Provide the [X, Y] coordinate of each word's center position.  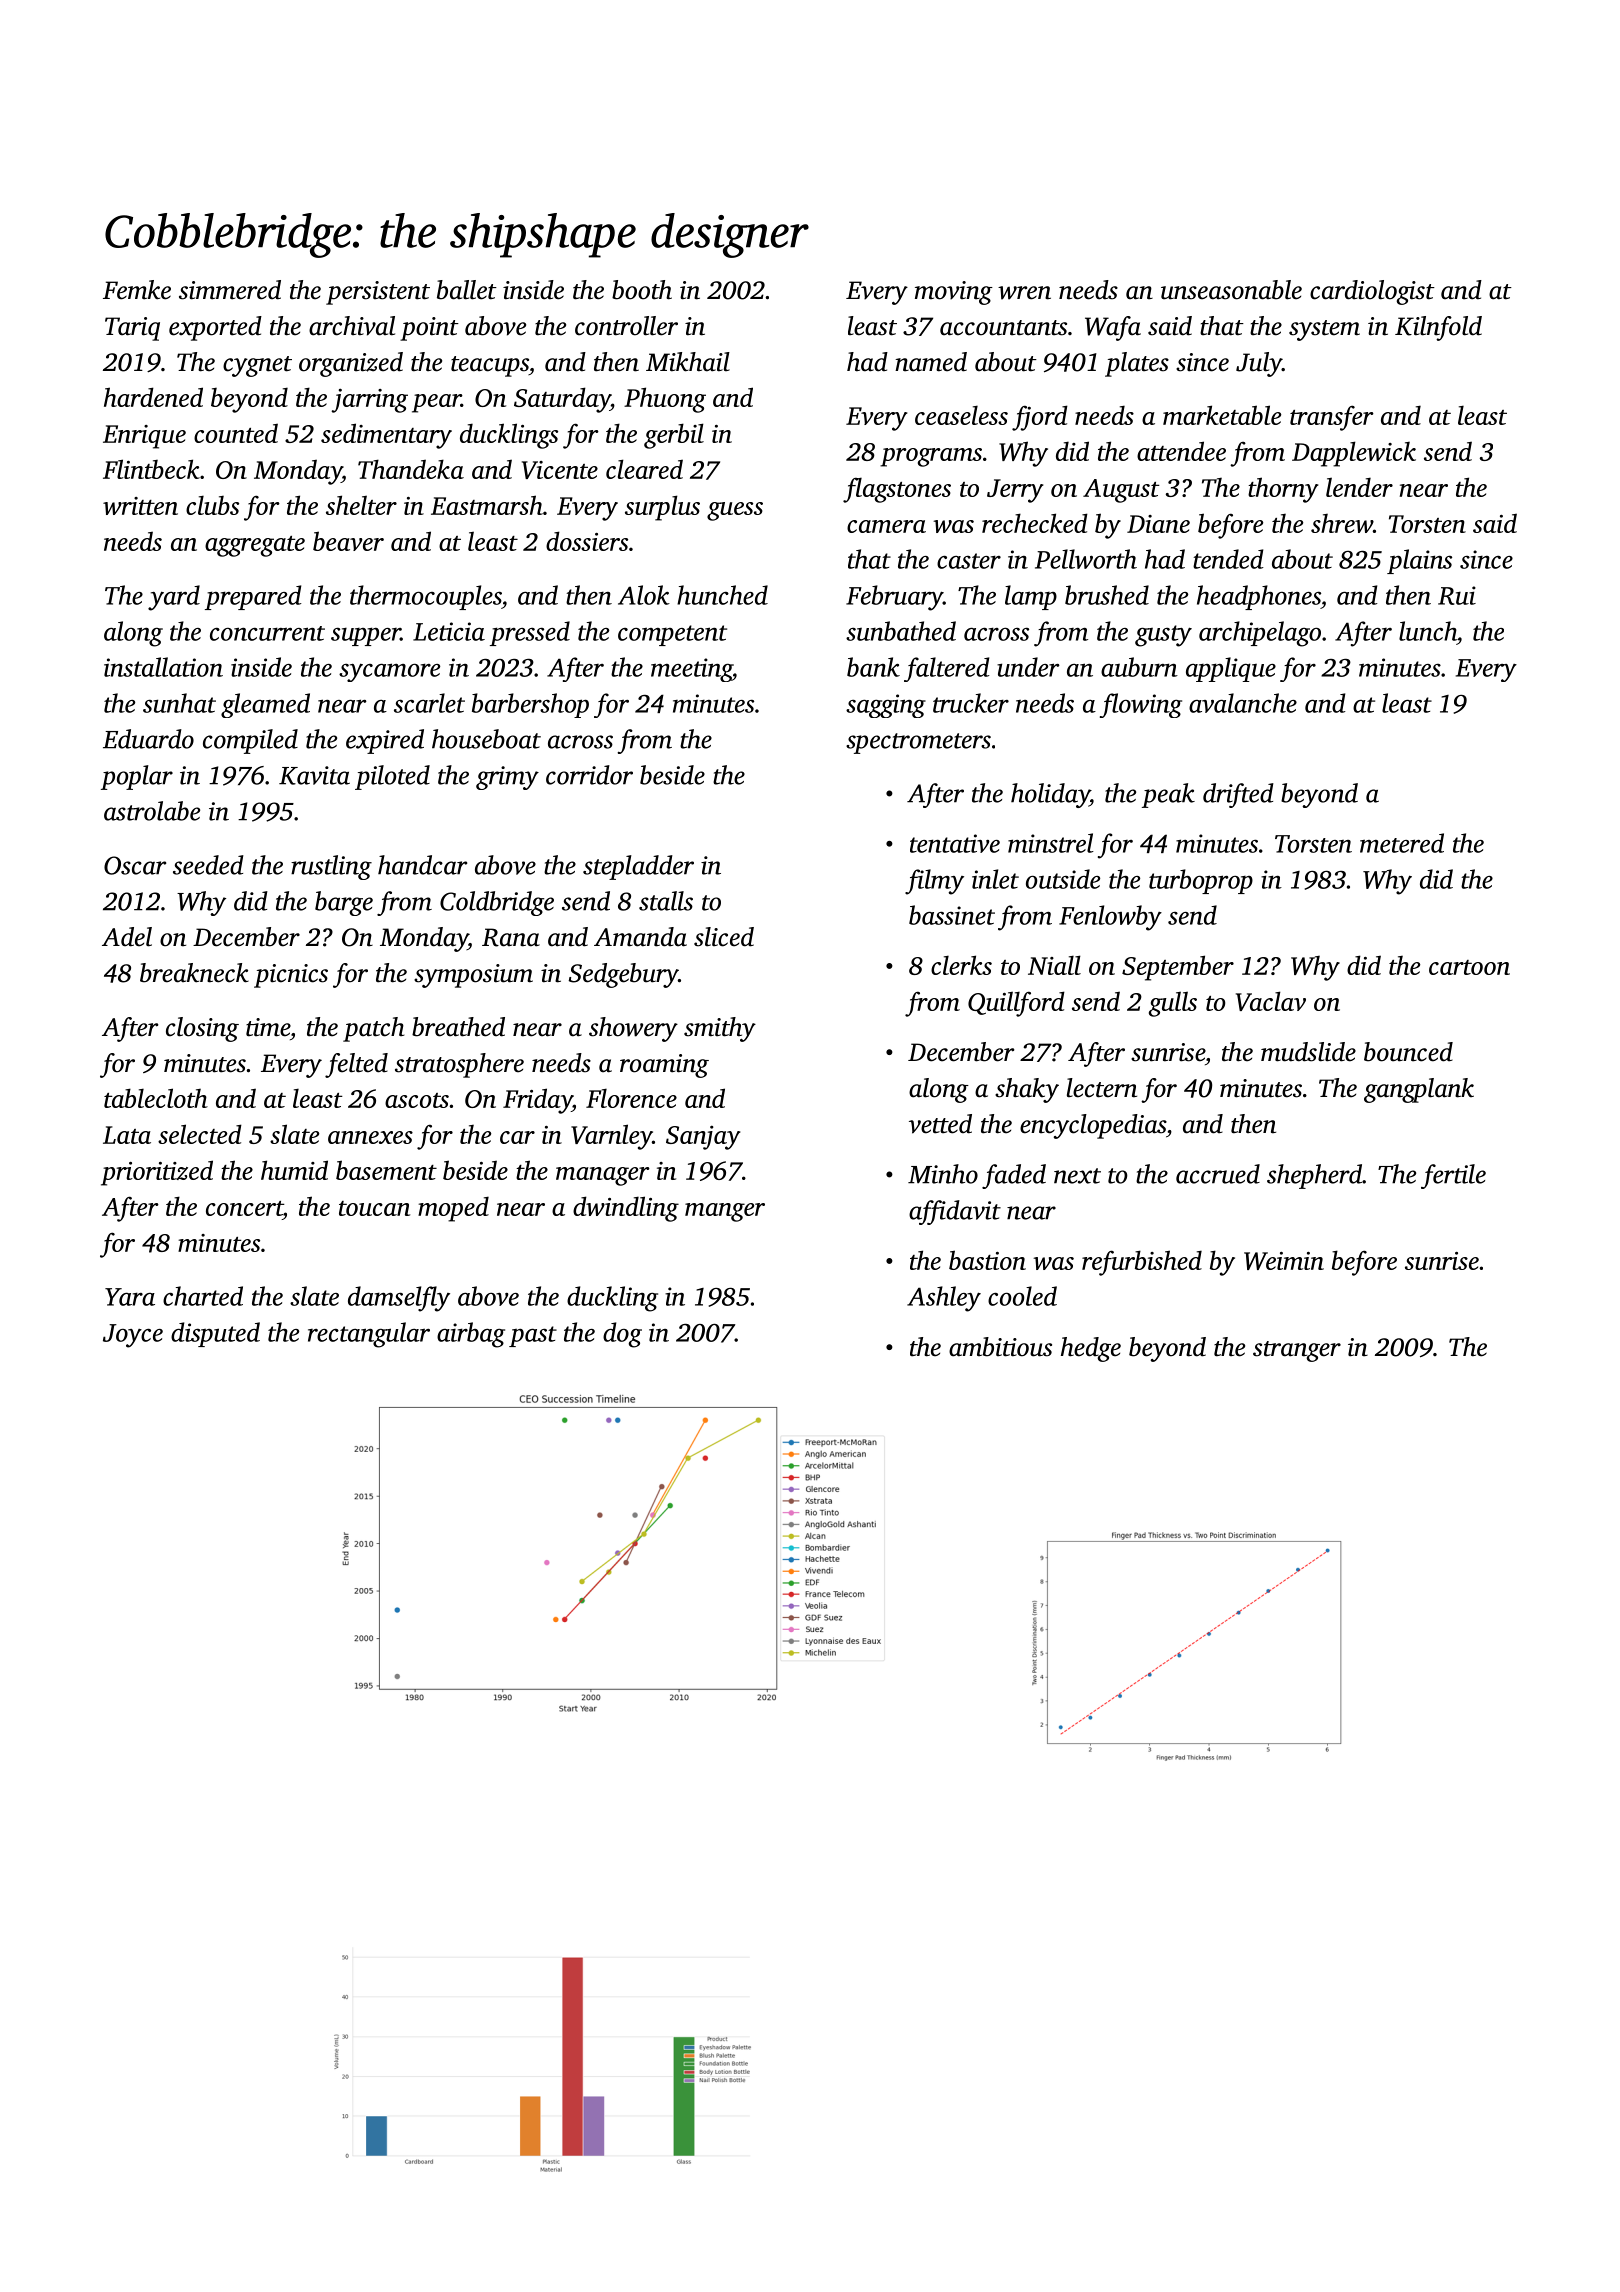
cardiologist [1372, 292]
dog [622, 1335]
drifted [1238, 795]
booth [642, 290]
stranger [1297, 1351]
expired [385, 741]
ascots [417, 1100]
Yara [130, 1297]
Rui [1457, 595]
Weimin [1284, 1261]
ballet [467, 290]
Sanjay [703, 1137]
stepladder [638, 867]
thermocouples [425, 597]
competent [672, 635]
